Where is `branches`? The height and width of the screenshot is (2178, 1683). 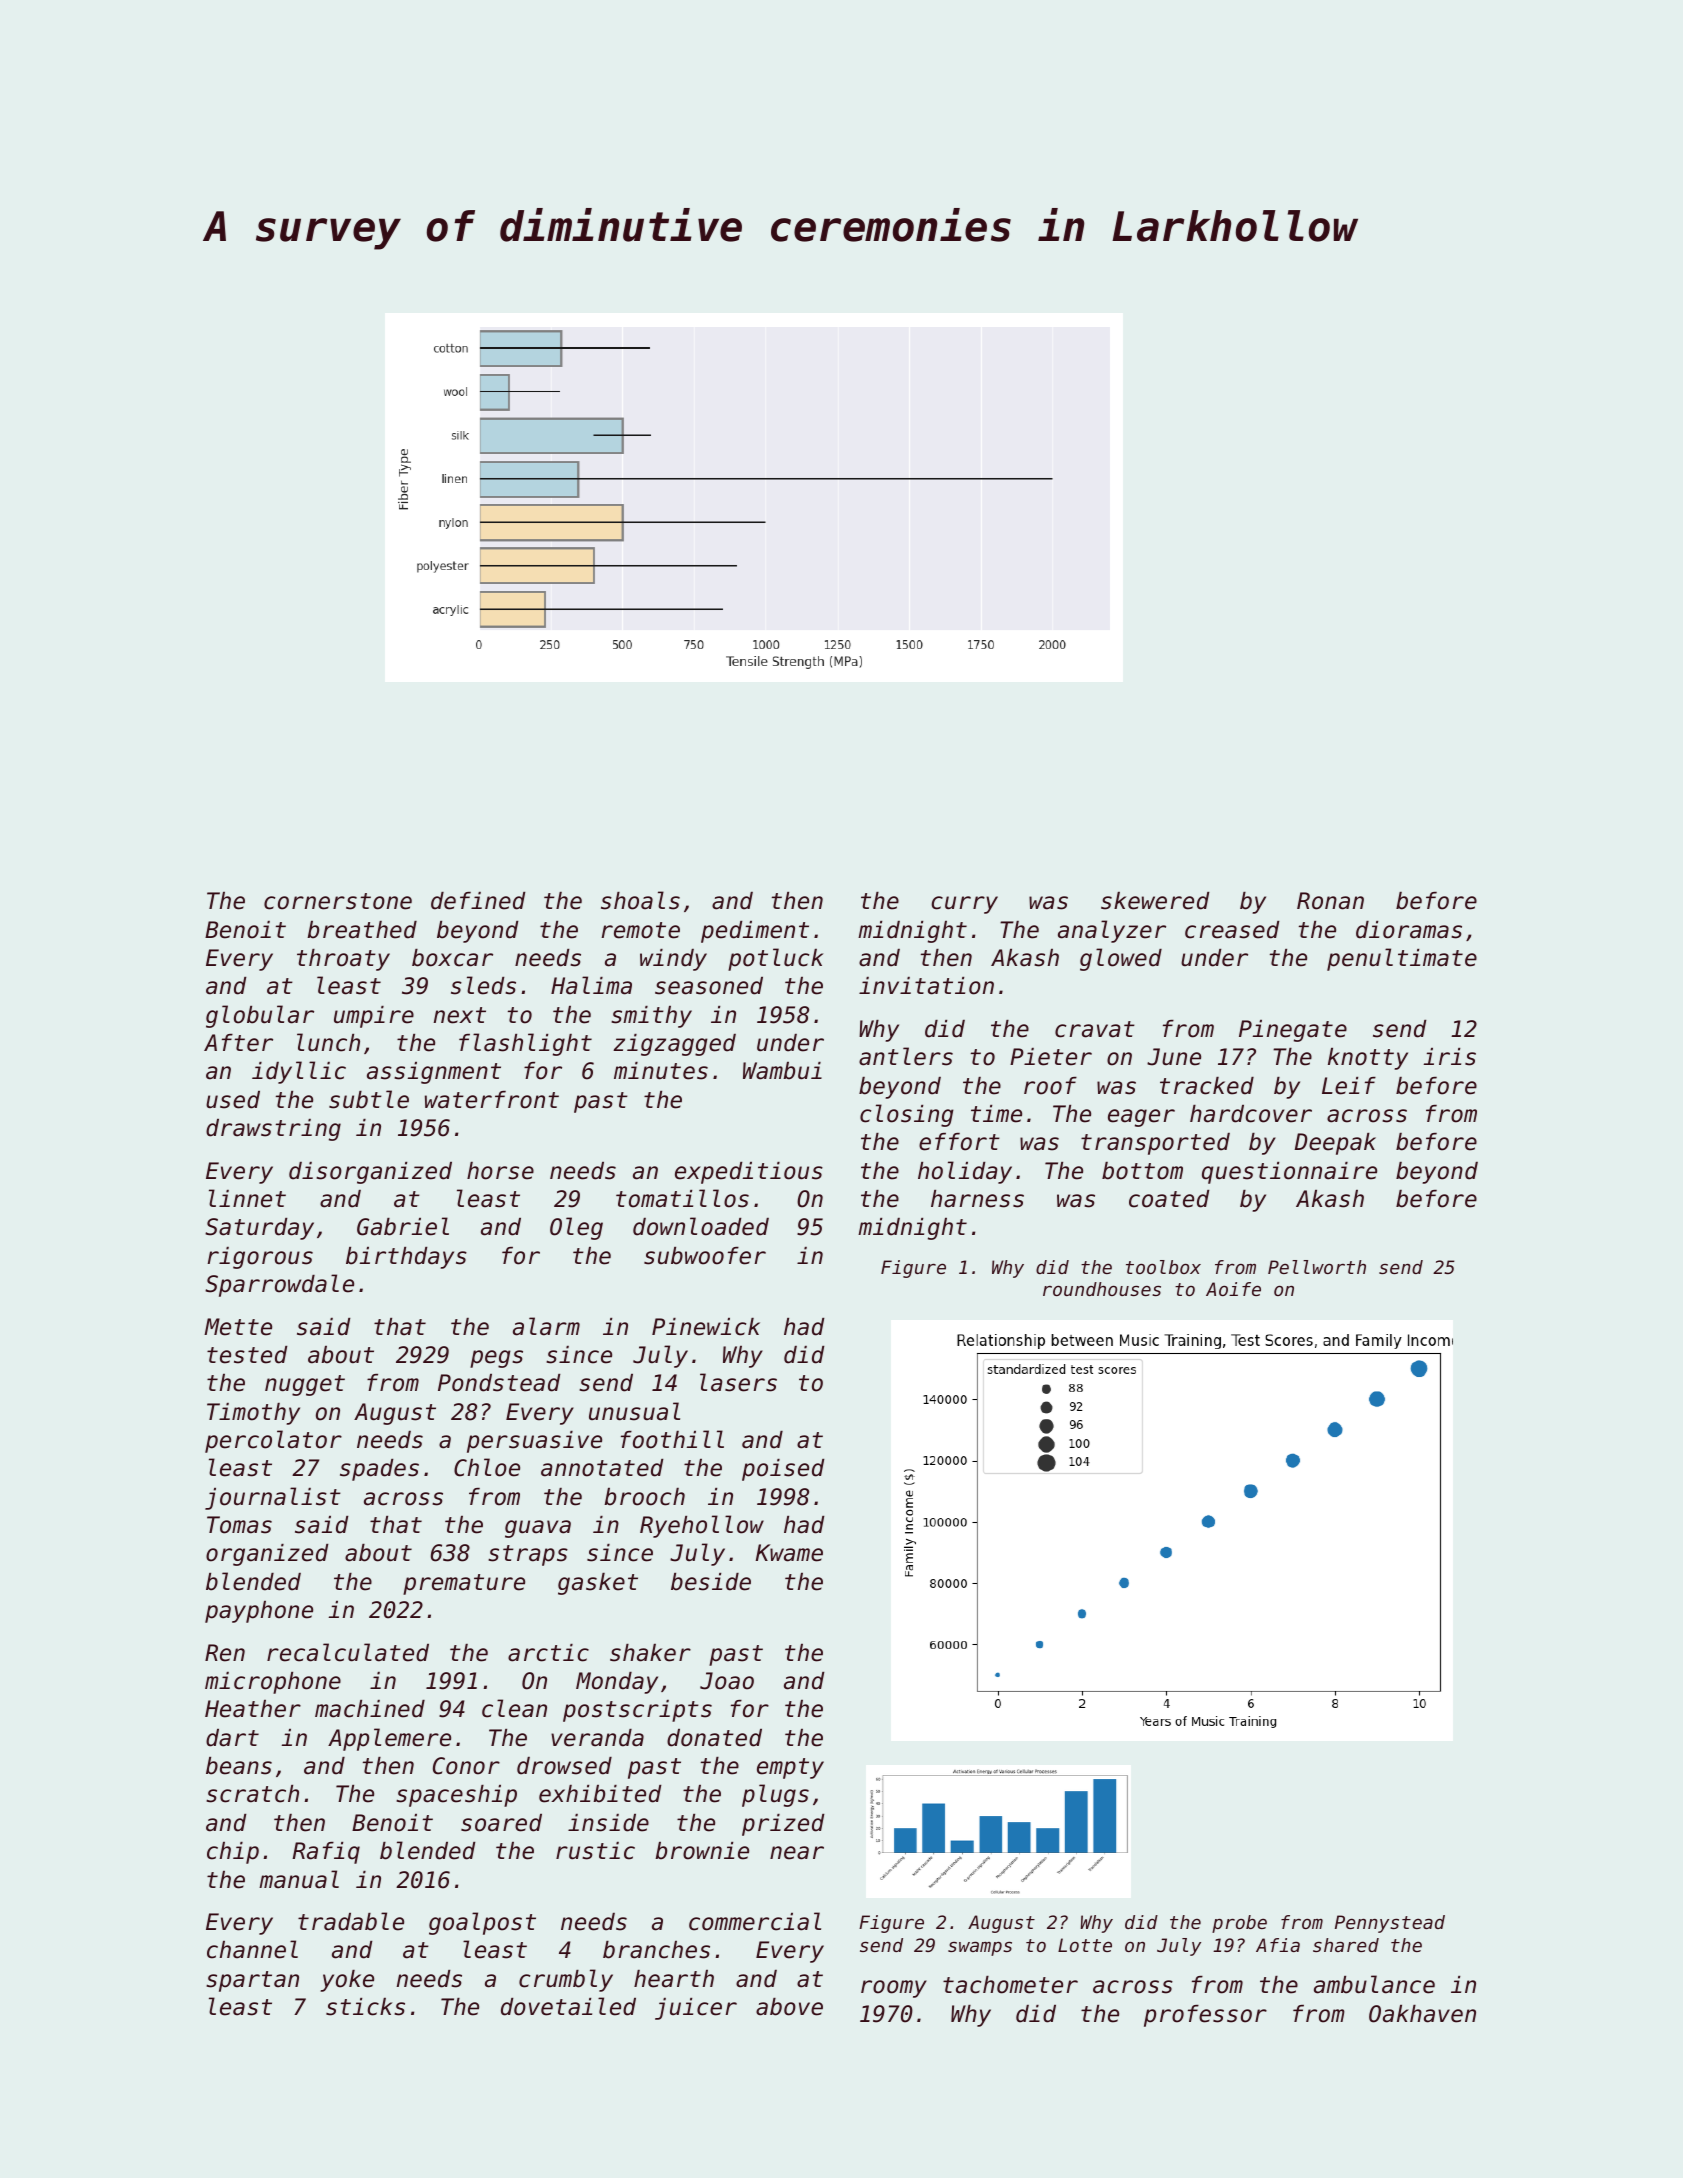 branches is located at coordinates (656, 1950).
